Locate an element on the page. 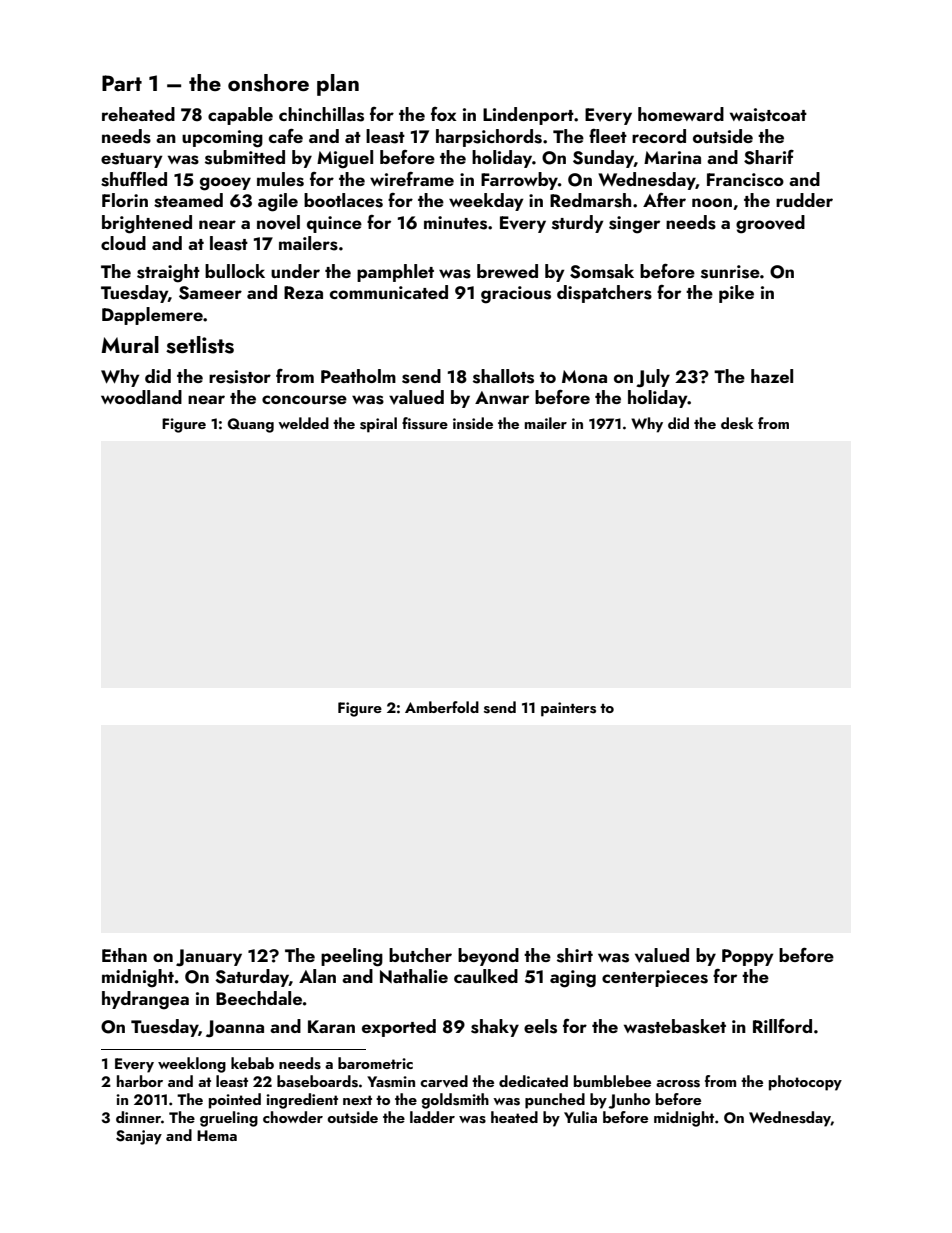 The width and height of the page is (952, 1233). painters is located at coordinates (568, 709).
